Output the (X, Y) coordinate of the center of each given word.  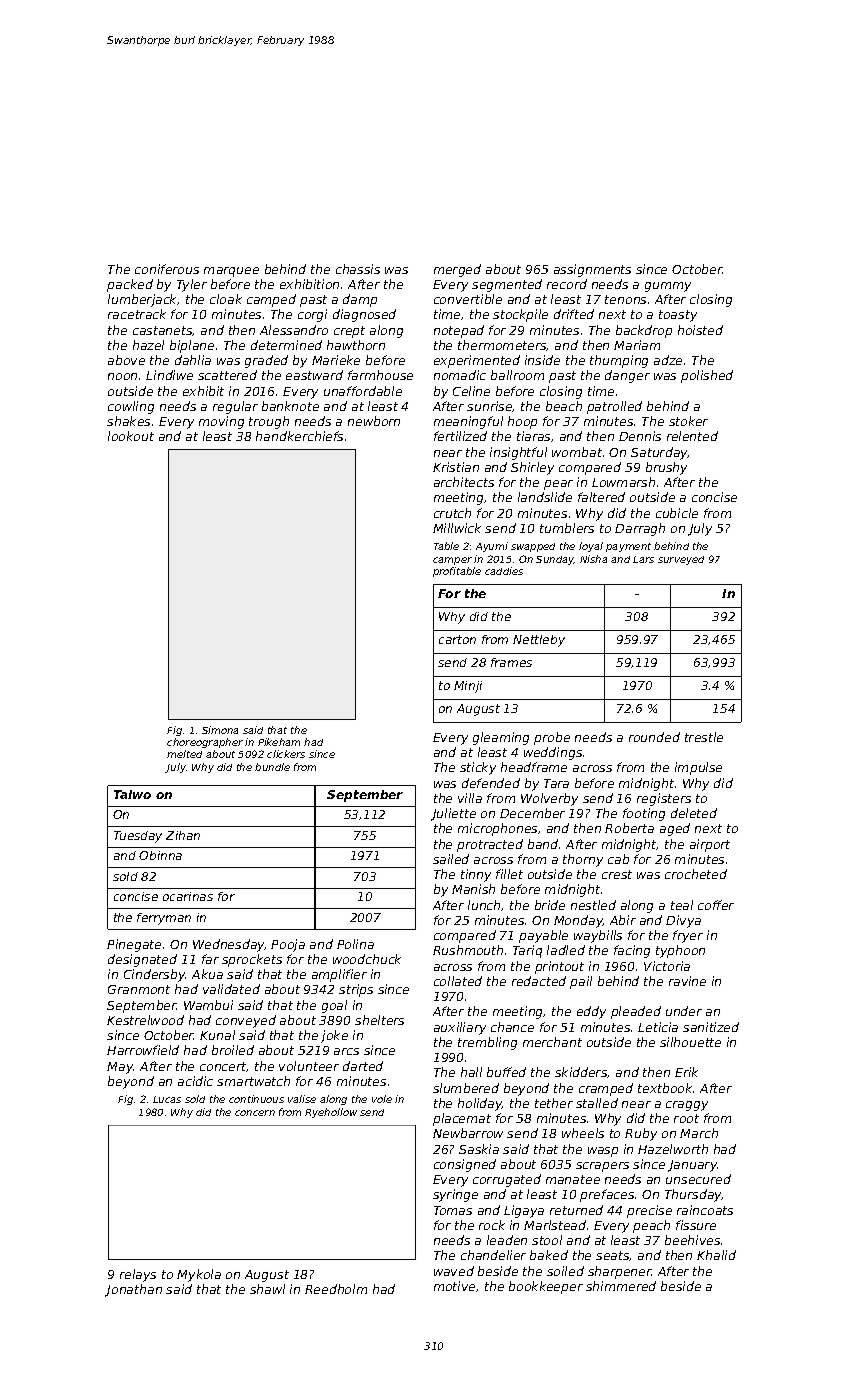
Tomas (453, 1210)
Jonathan (133, 1290)
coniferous (167, 269)
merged (457, 270)
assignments (592, 270)
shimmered (621, 1286)
